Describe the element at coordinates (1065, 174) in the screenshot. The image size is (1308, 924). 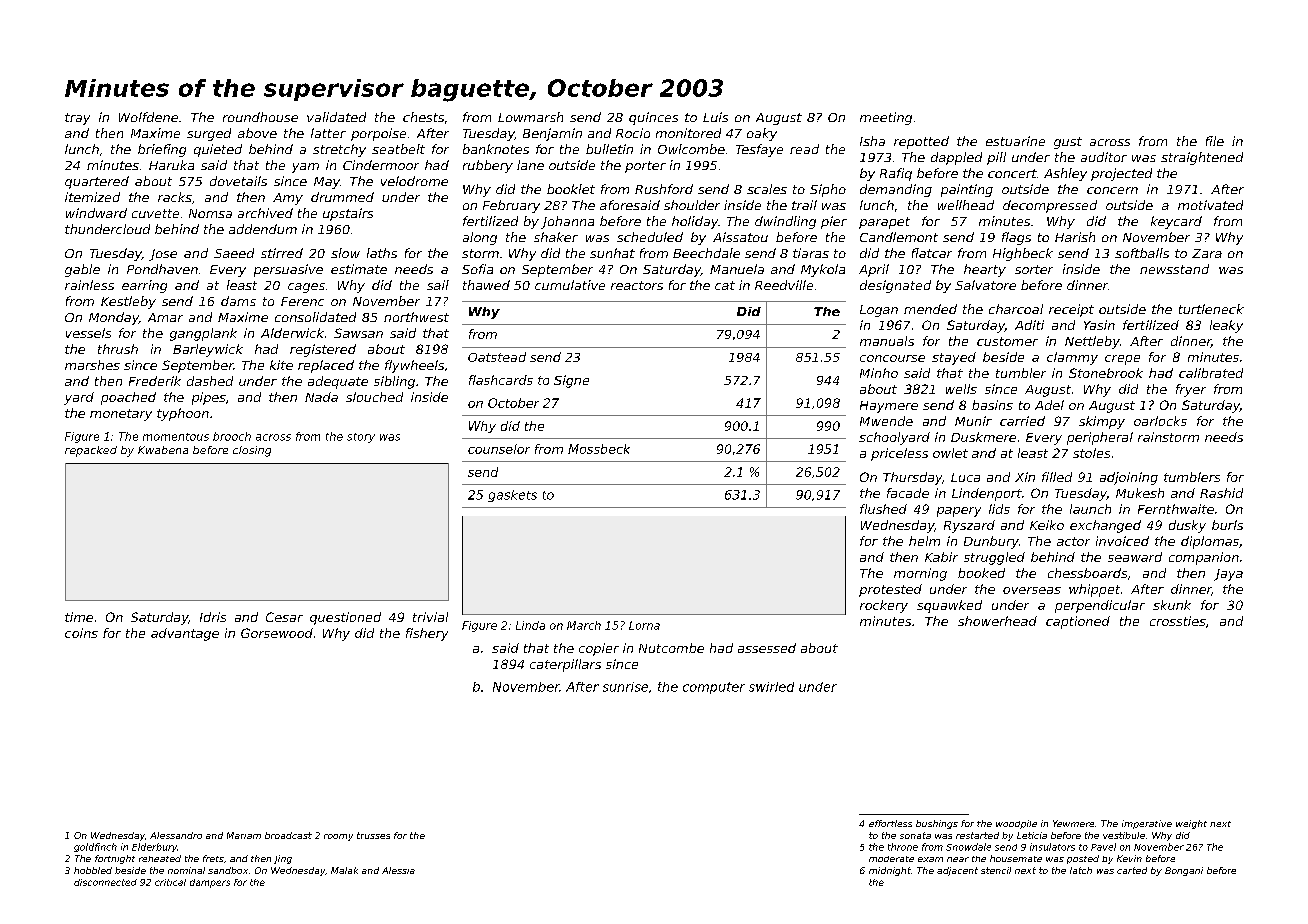
I see `Ashley` at that location.
